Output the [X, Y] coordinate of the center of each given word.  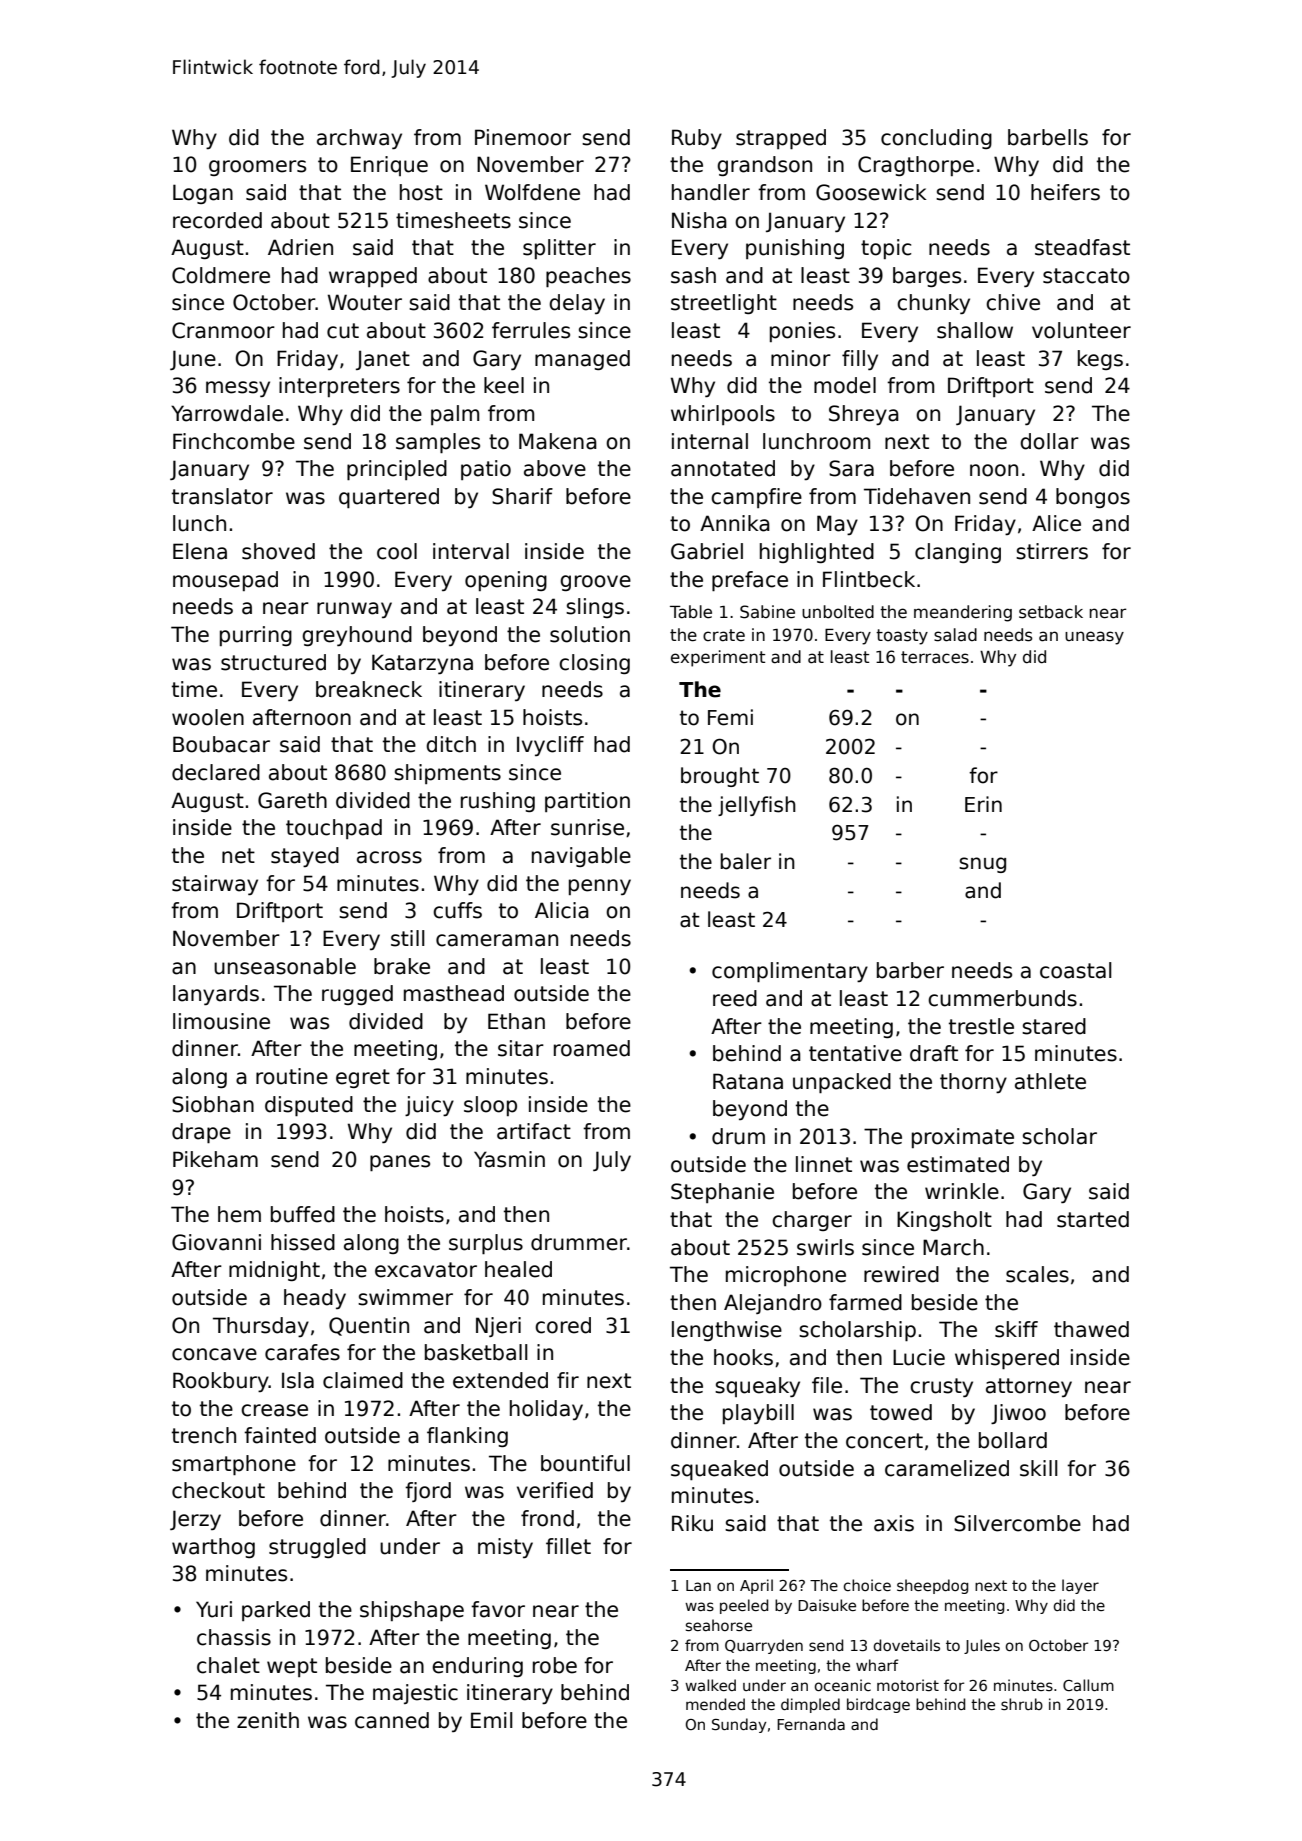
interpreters [339, 387]
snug [982, 865]
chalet [228, 1665]
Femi [730, 717]
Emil [492, 1720]
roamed [592, 1048]
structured [273, 662]
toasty [902, 637]
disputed [309, 1106]
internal [710, 441]
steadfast [1082, 247]
